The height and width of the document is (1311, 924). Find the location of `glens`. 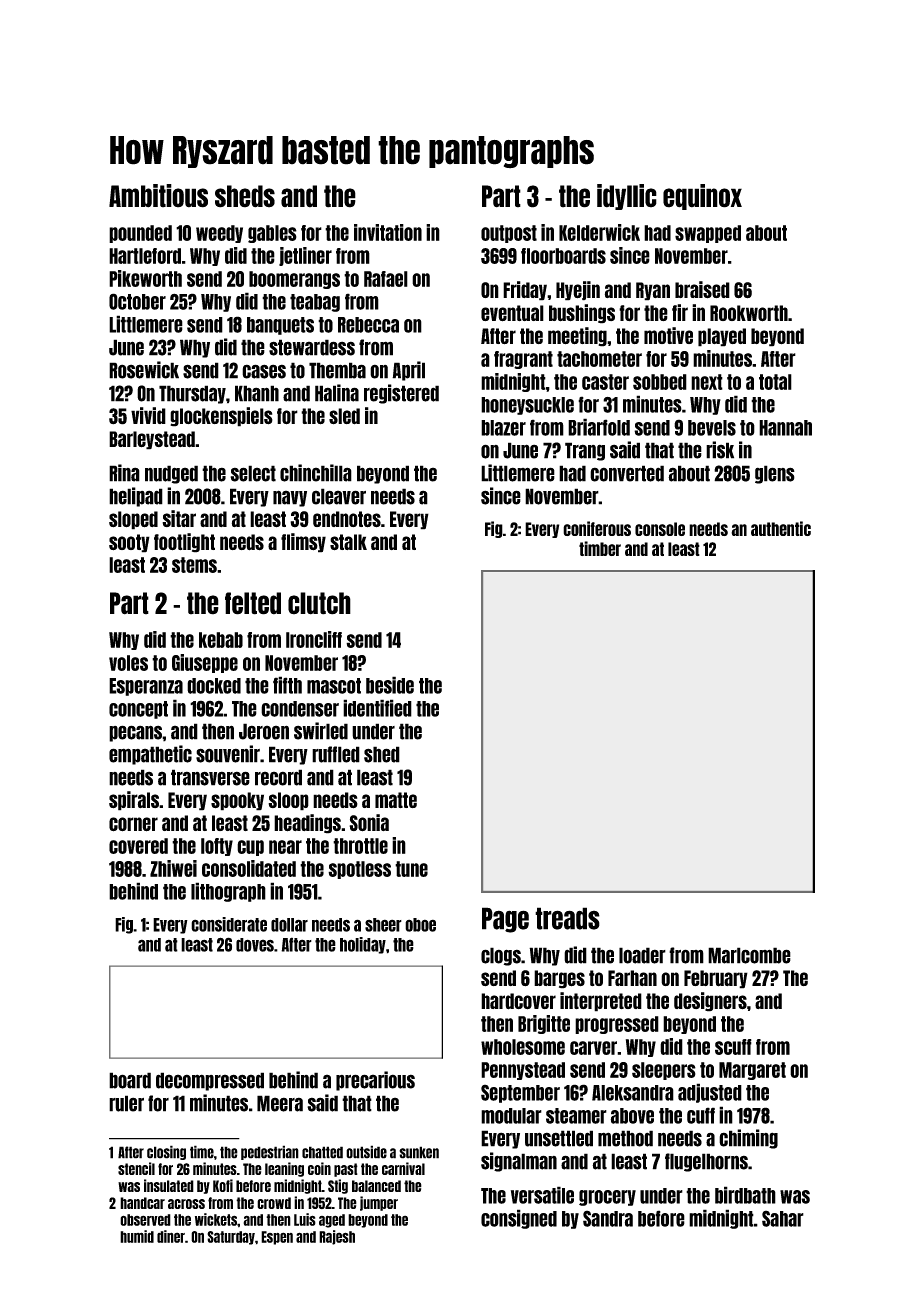

glens is located at coordinates (775, 474).
